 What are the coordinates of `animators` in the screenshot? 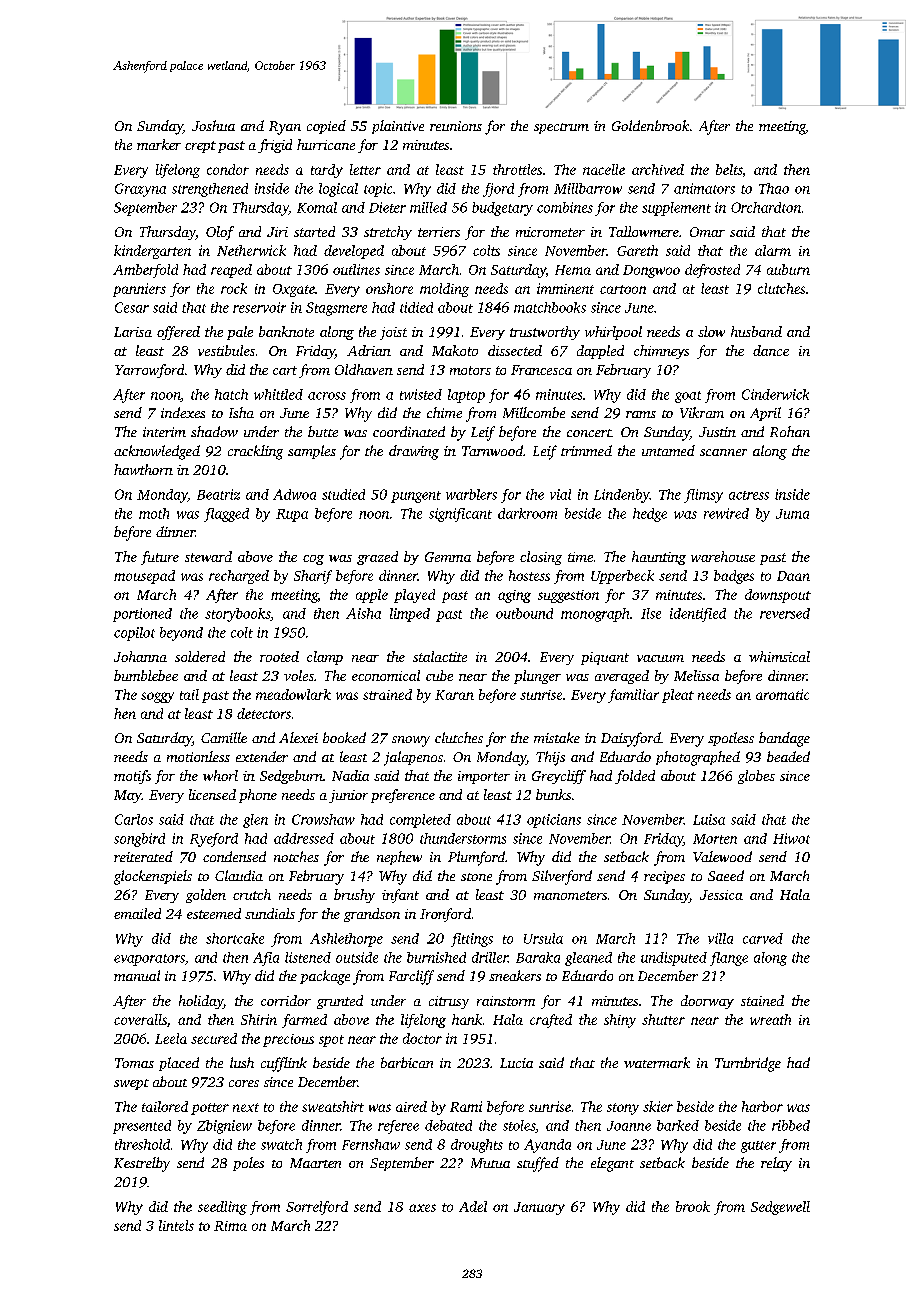 It's located at (704, 188).
